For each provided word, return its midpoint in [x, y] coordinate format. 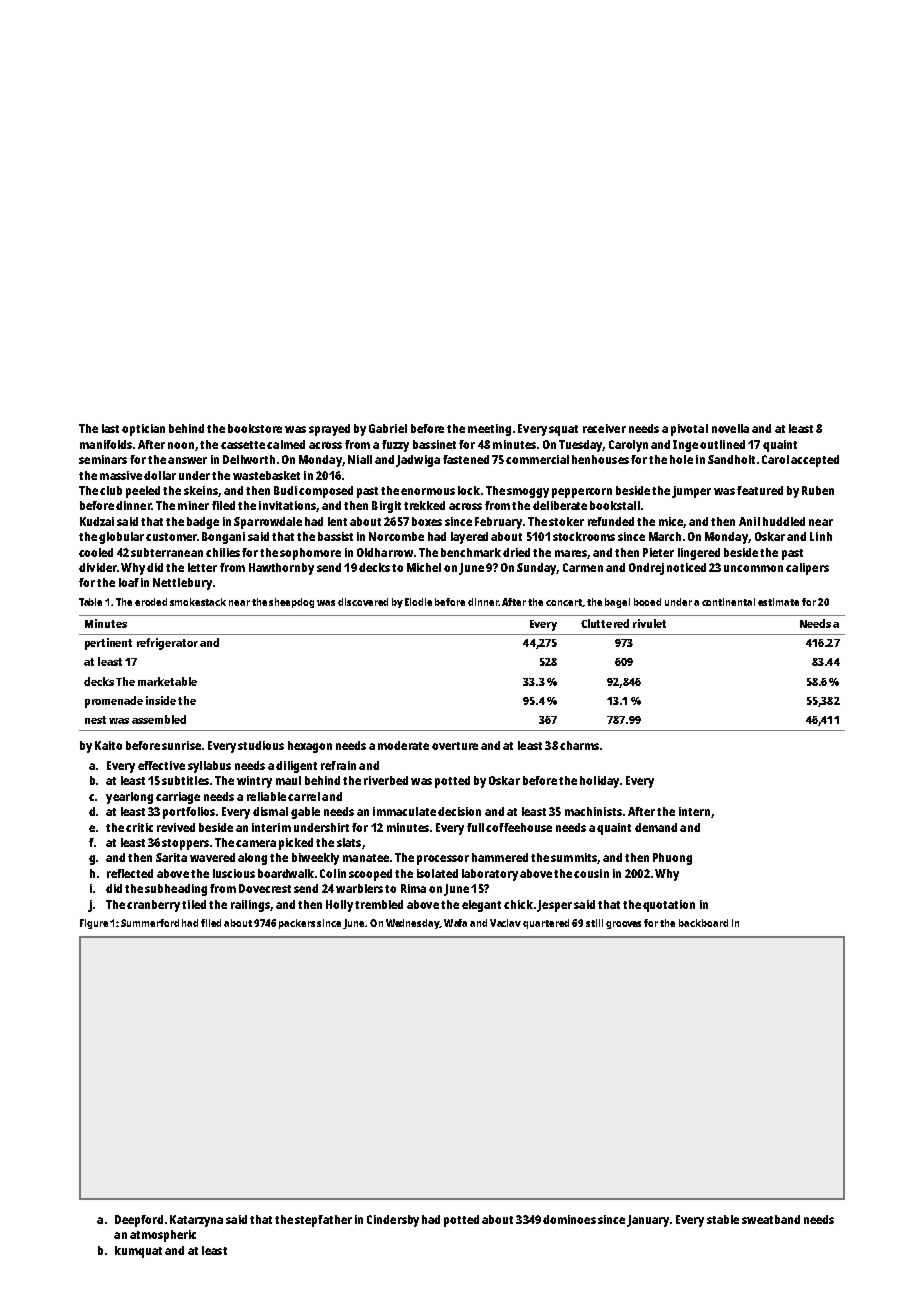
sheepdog [291, 603]
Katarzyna [196, 1221]
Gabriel [388, 428]
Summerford [150, 923]
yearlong [129, 798]
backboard [703, 923]
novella [730, 428]
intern [694, 811]
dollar [160, 475]
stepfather [323, 1221]
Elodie [418, 602]
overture [455, 746]
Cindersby [393, 1221]
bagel [617, 603]
